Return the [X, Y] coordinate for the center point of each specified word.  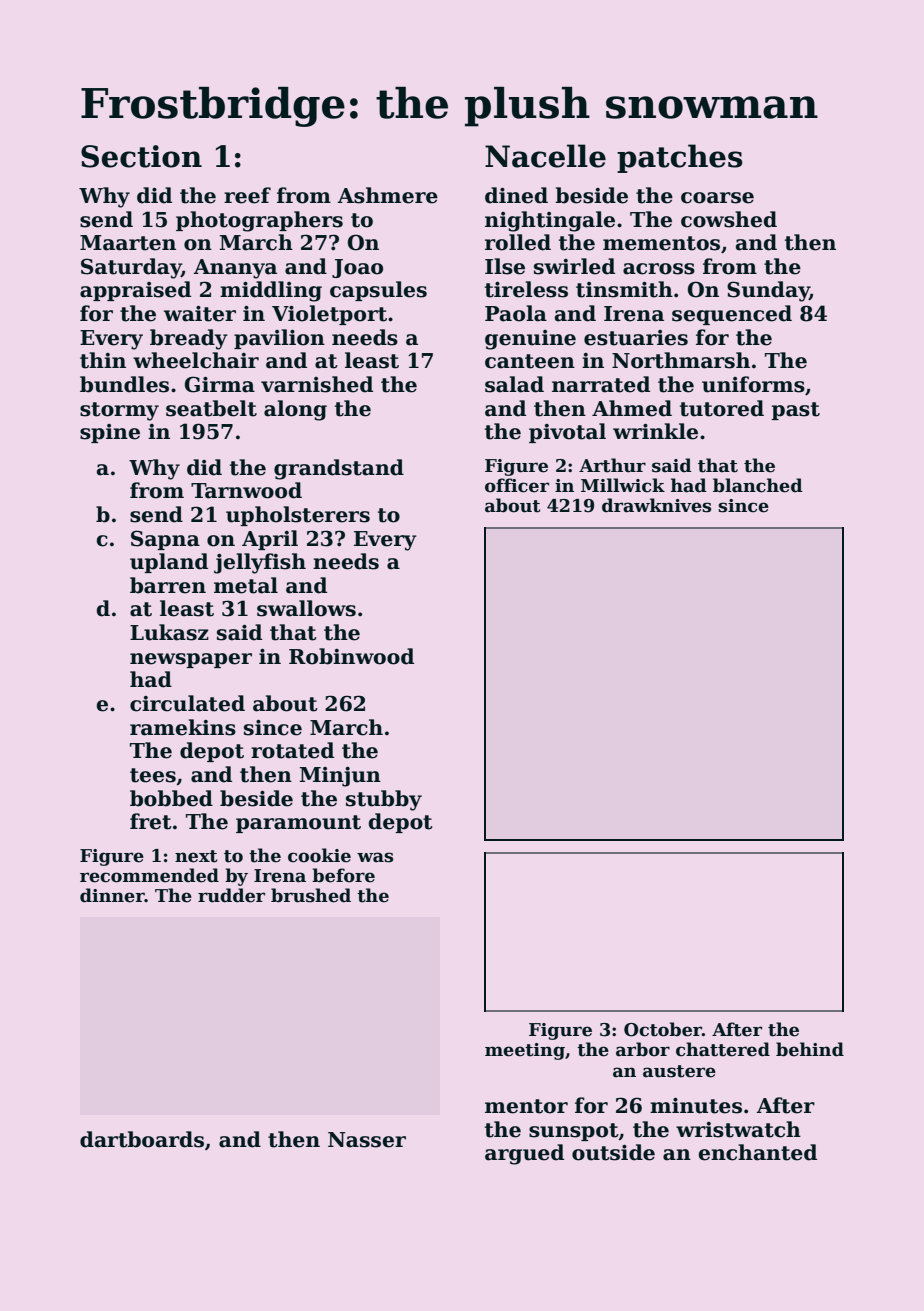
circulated [187, 703]
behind [810, 1049]
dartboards [142, 1139]
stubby [384, 800]
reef [247, 195]
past [795, 411]
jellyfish [260, 563]
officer [517, 485]
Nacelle [545, 156]
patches [680, 158]
